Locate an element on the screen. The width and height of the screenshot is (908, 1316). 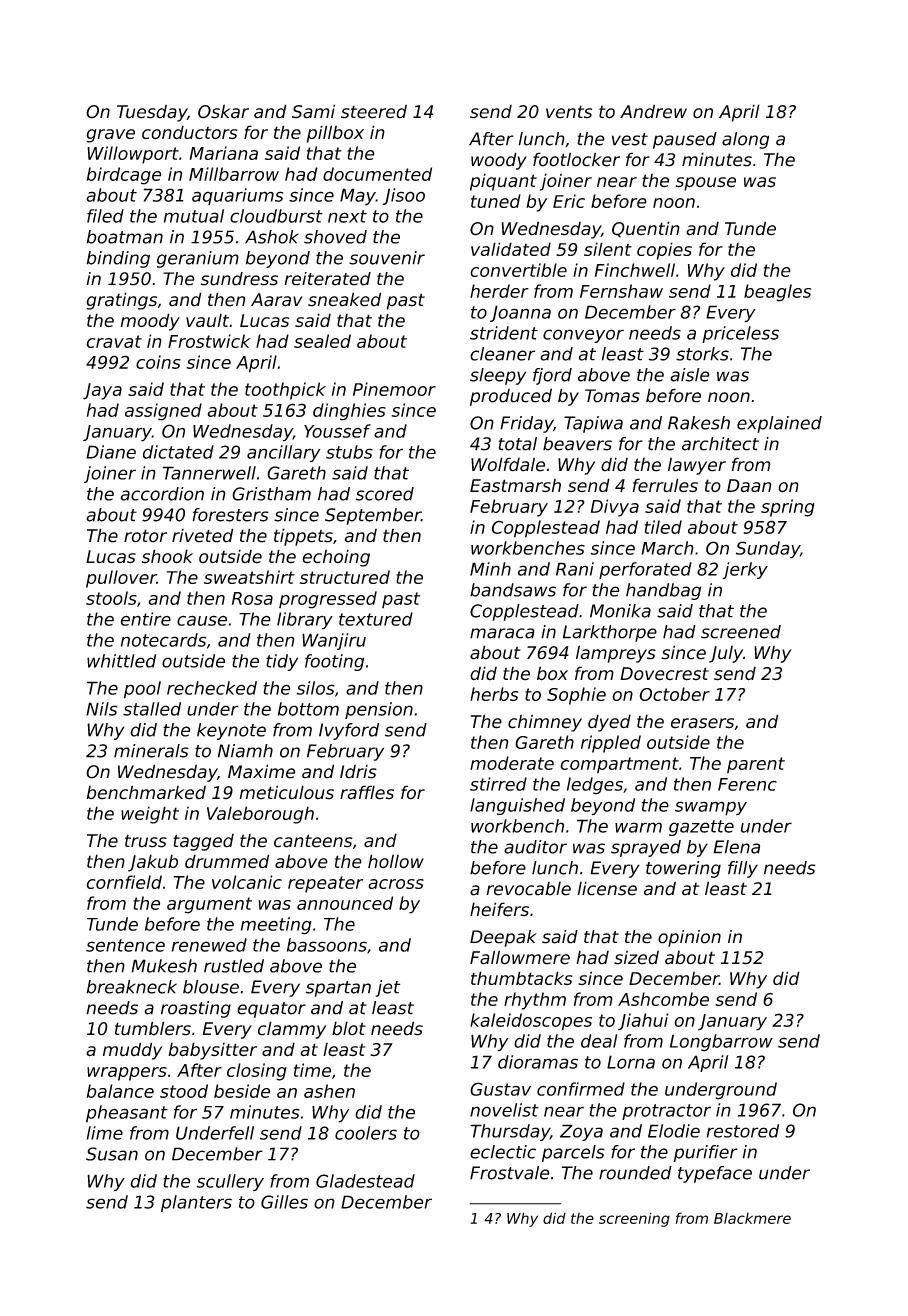
Finchwell is located at coordinates (635, 270).
